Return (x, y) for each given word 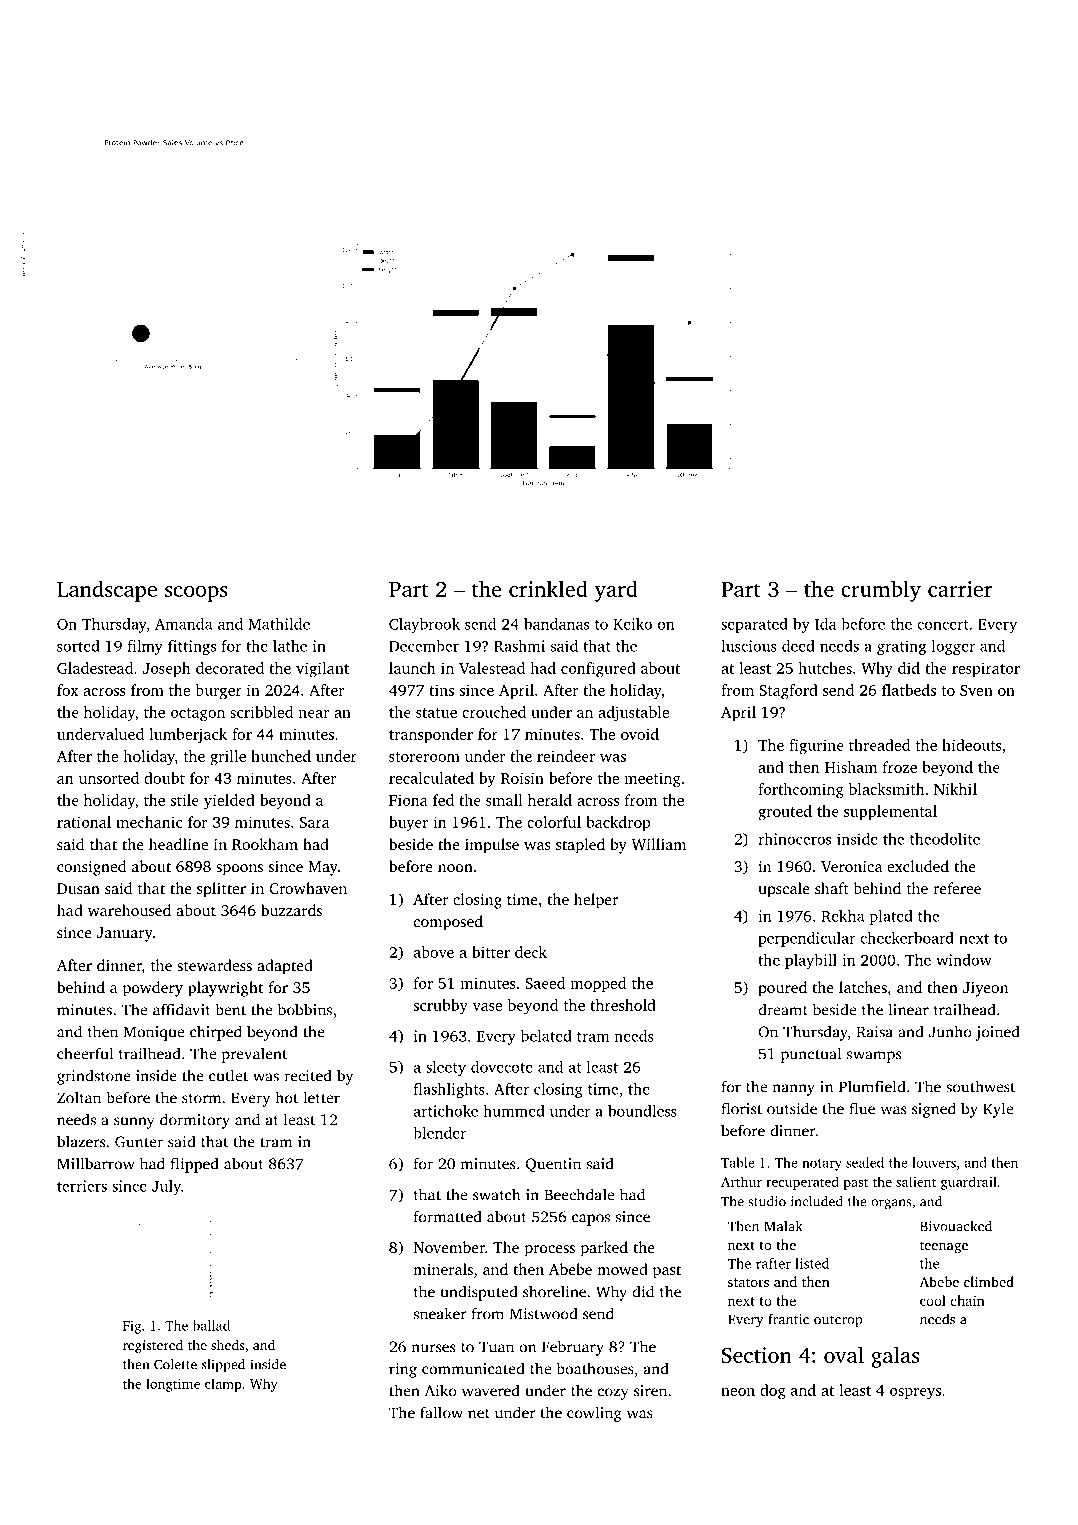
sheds (227, 1345)
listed (812, 1263)
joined (997, 1033)
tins (441, 690)
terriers (82, 1186)
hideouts (971, 745)
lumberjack (188, 736)
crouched (494, 712)
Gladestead (95, 668)
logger (953, 647)
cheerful (85, 1053)
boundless (642, 1111)
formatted (448, 1216)
